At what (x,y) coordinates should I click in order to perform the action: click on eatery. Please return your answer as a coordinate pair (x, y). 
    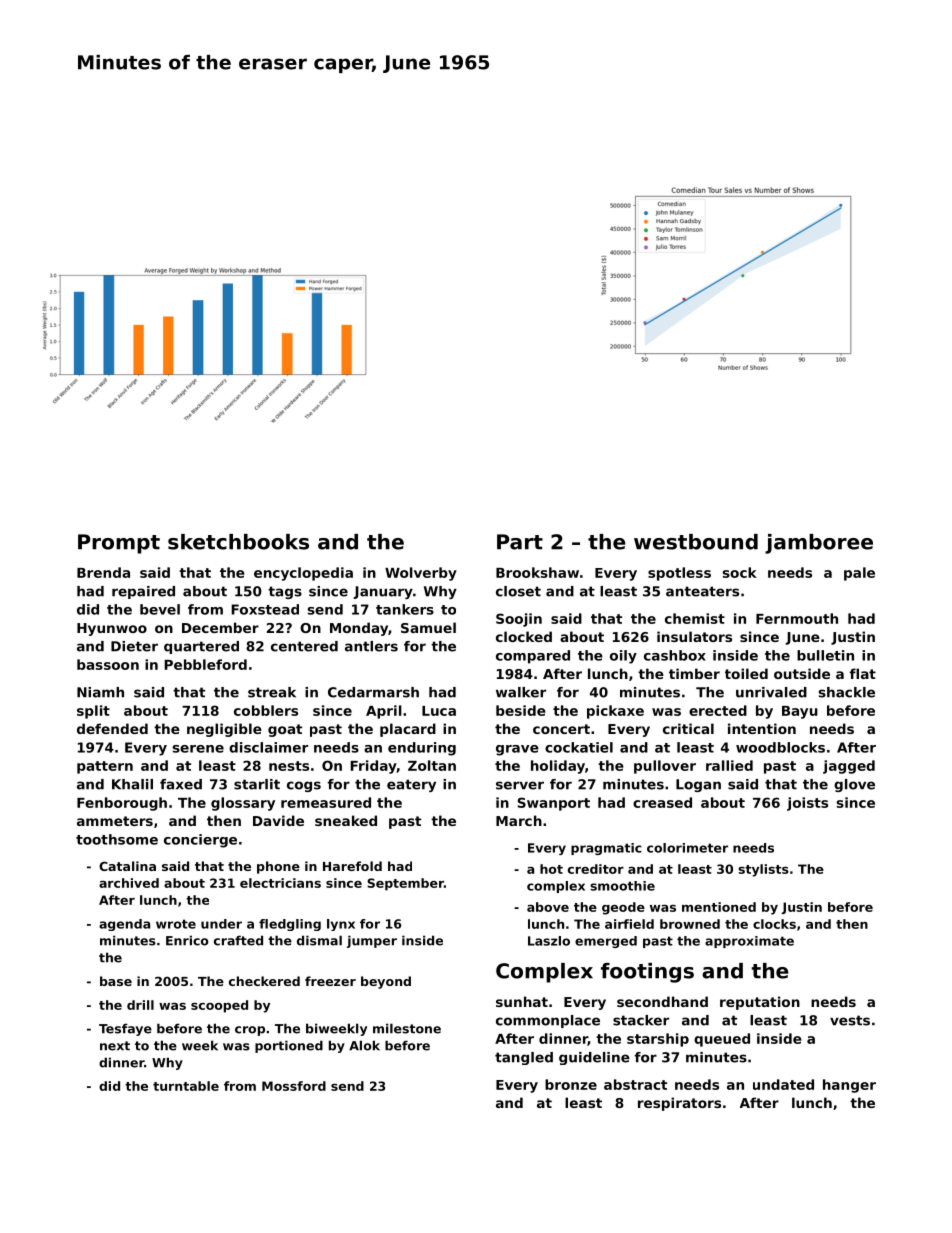
    Looking at the image, I should click on (411, 785).
